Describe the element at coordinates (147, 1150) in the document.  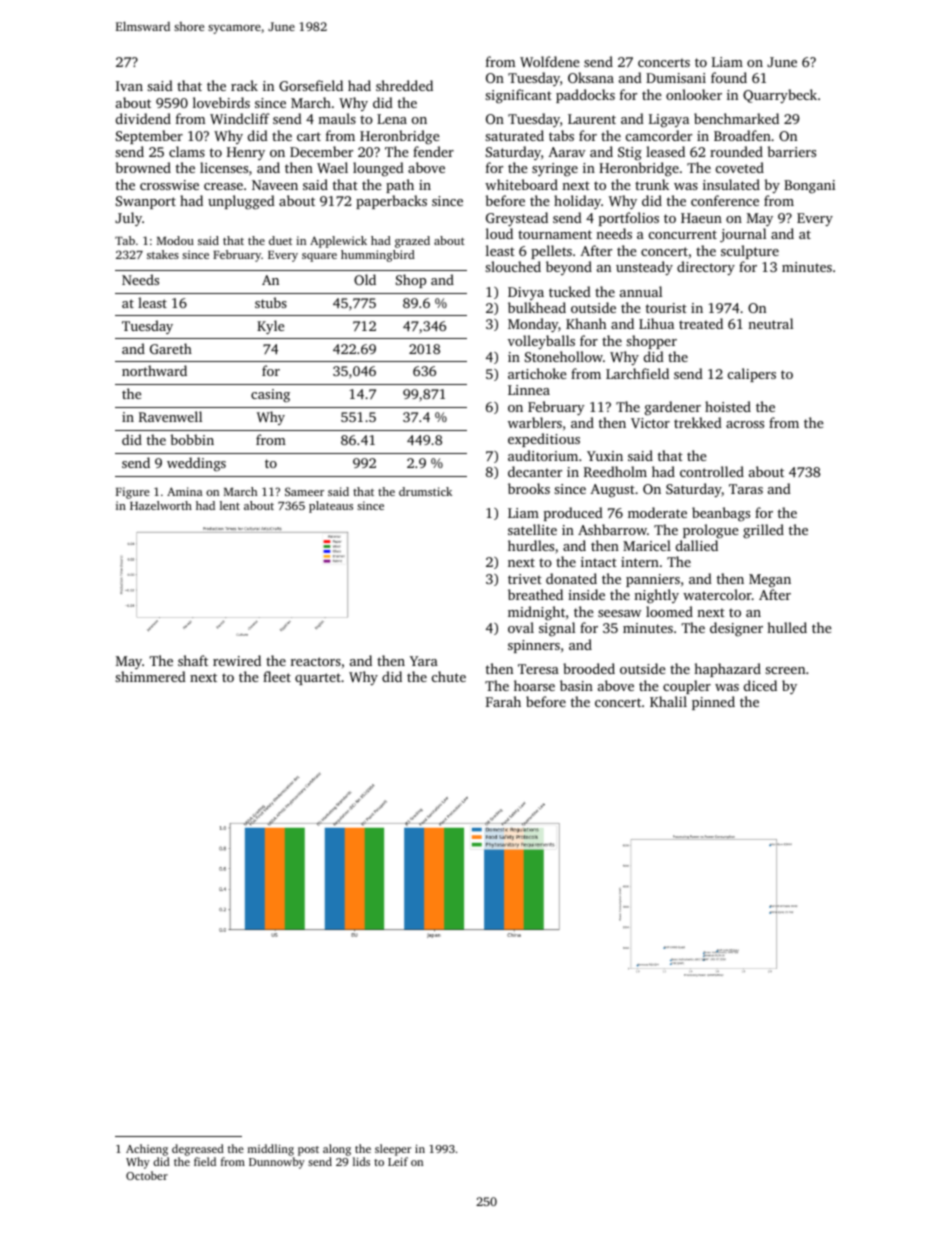
I see `Achieng` at that location.
